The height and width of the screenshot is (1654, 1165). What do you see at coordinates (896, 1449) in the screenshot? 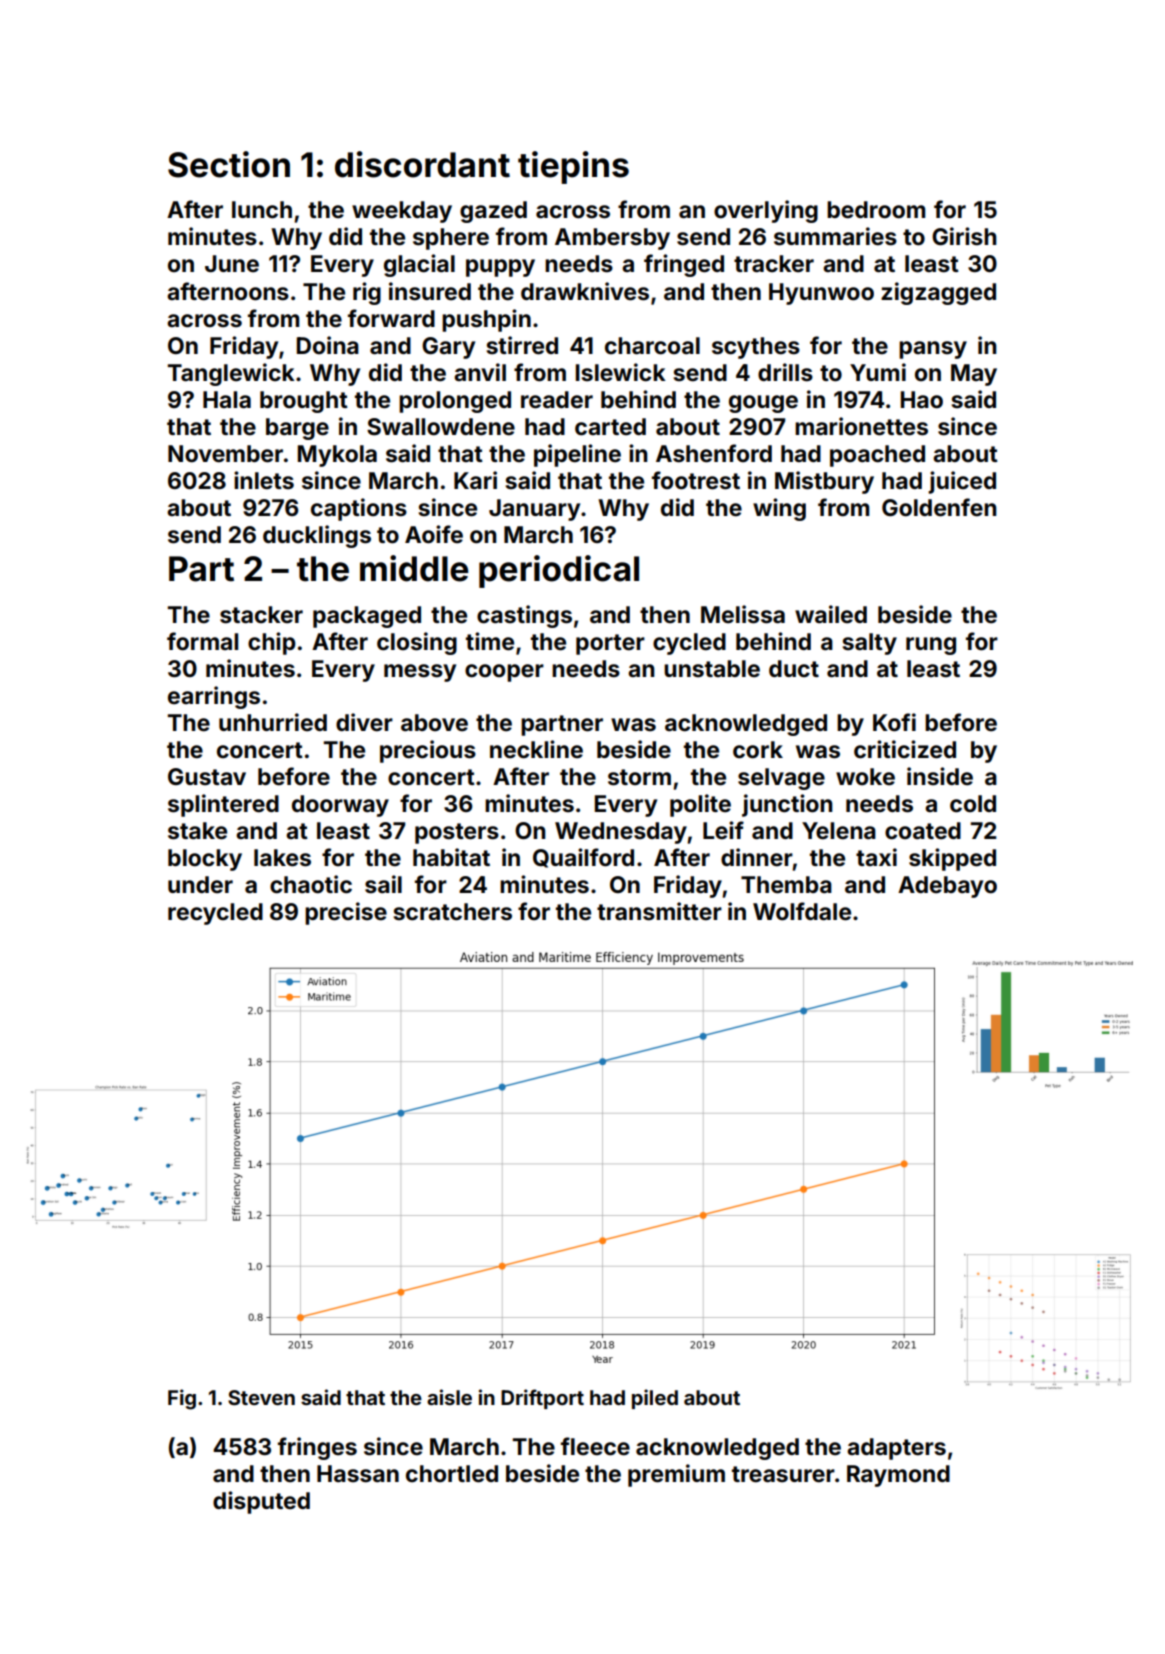
I see `adapters` at bounding box center [896, 1449].
